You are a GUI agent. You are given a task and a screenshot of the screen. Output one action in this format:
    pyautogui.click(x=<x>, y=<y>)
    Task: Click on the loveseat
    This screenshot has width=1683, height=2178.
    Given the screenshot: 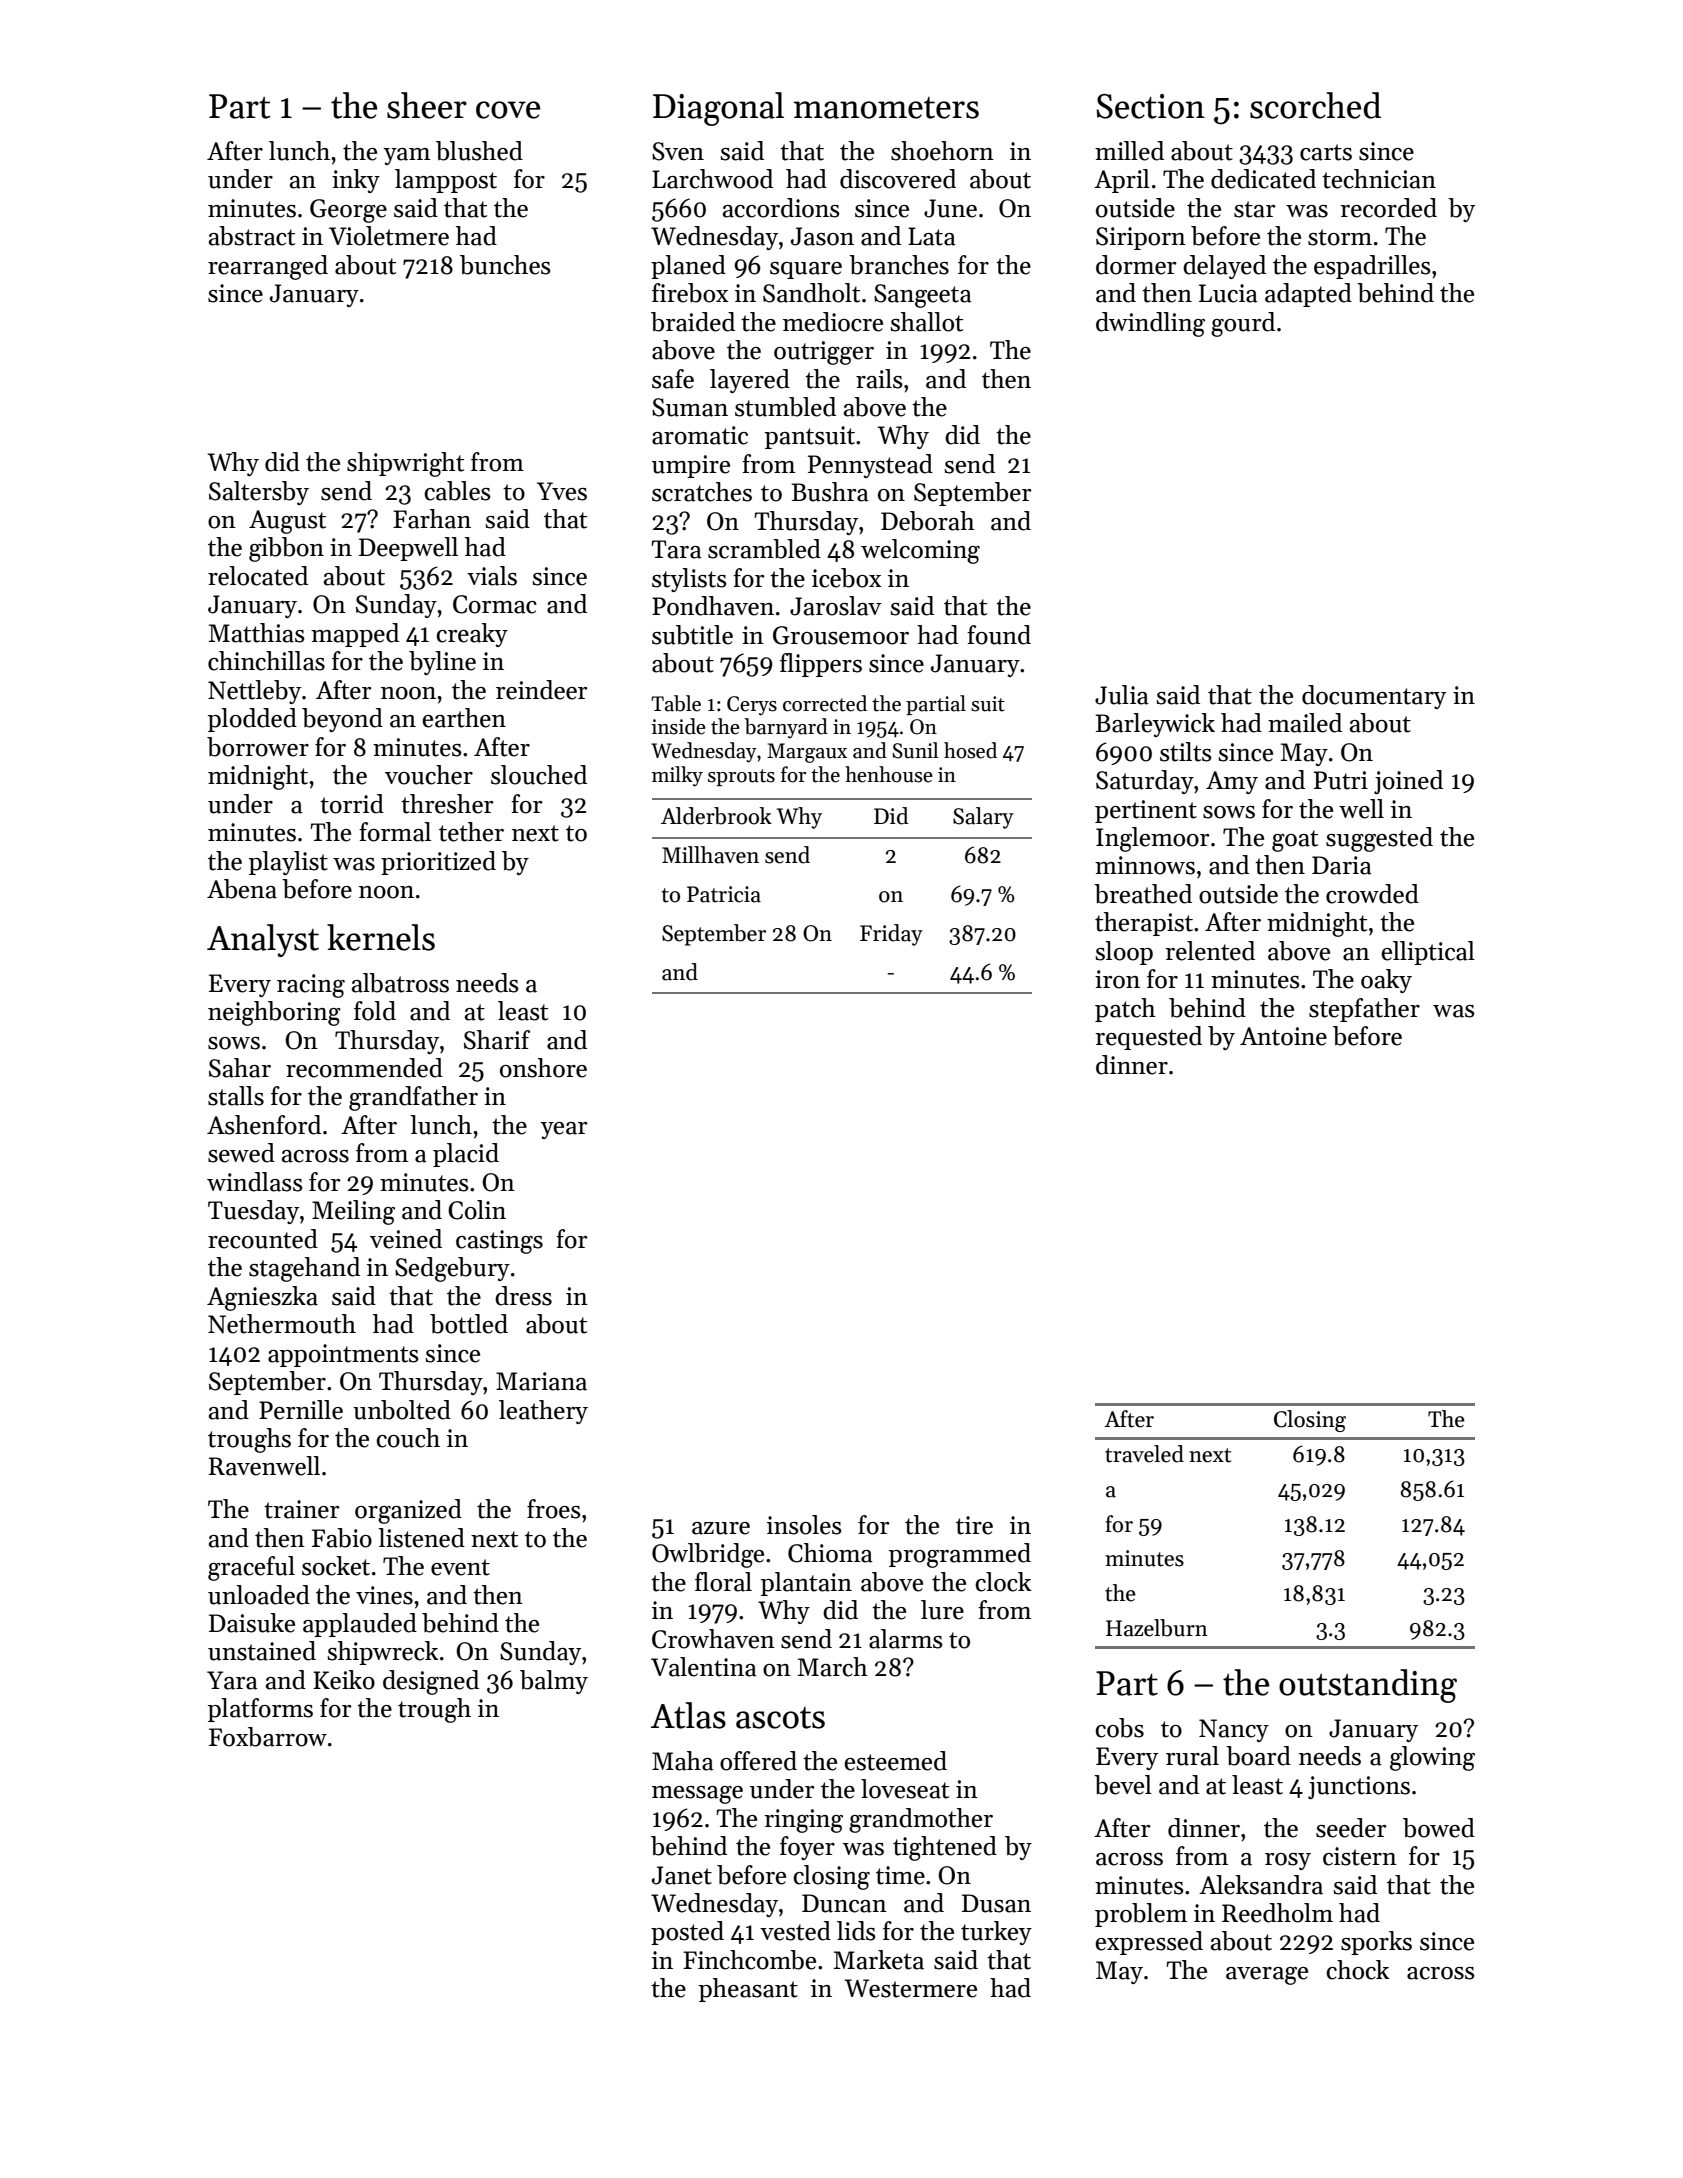 What is the action you would take?
    pyautogui.click(x=905, y=1789)
